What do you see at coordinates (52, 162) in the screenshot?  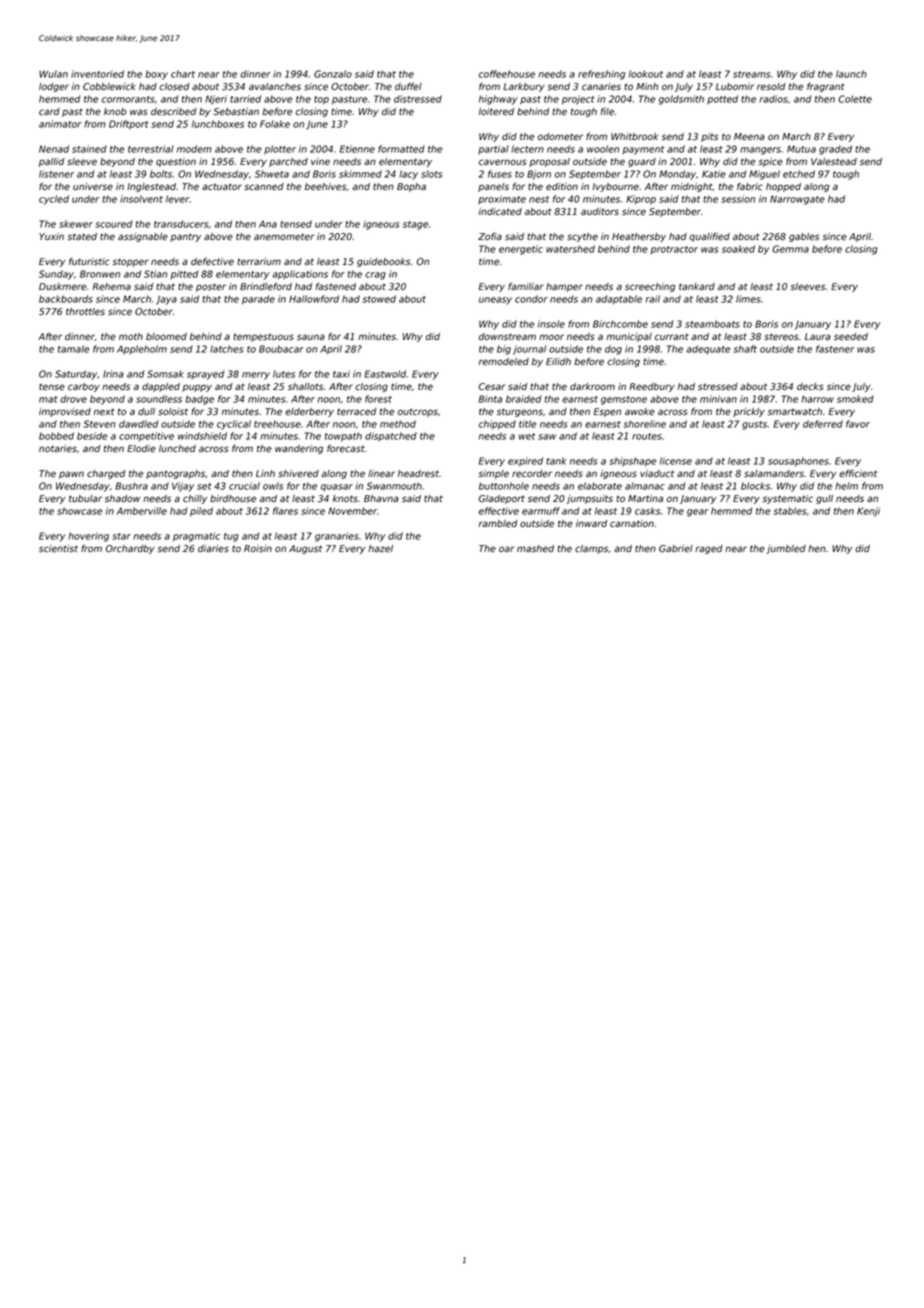 I see `pallid` at bounding box center [52, 162].
